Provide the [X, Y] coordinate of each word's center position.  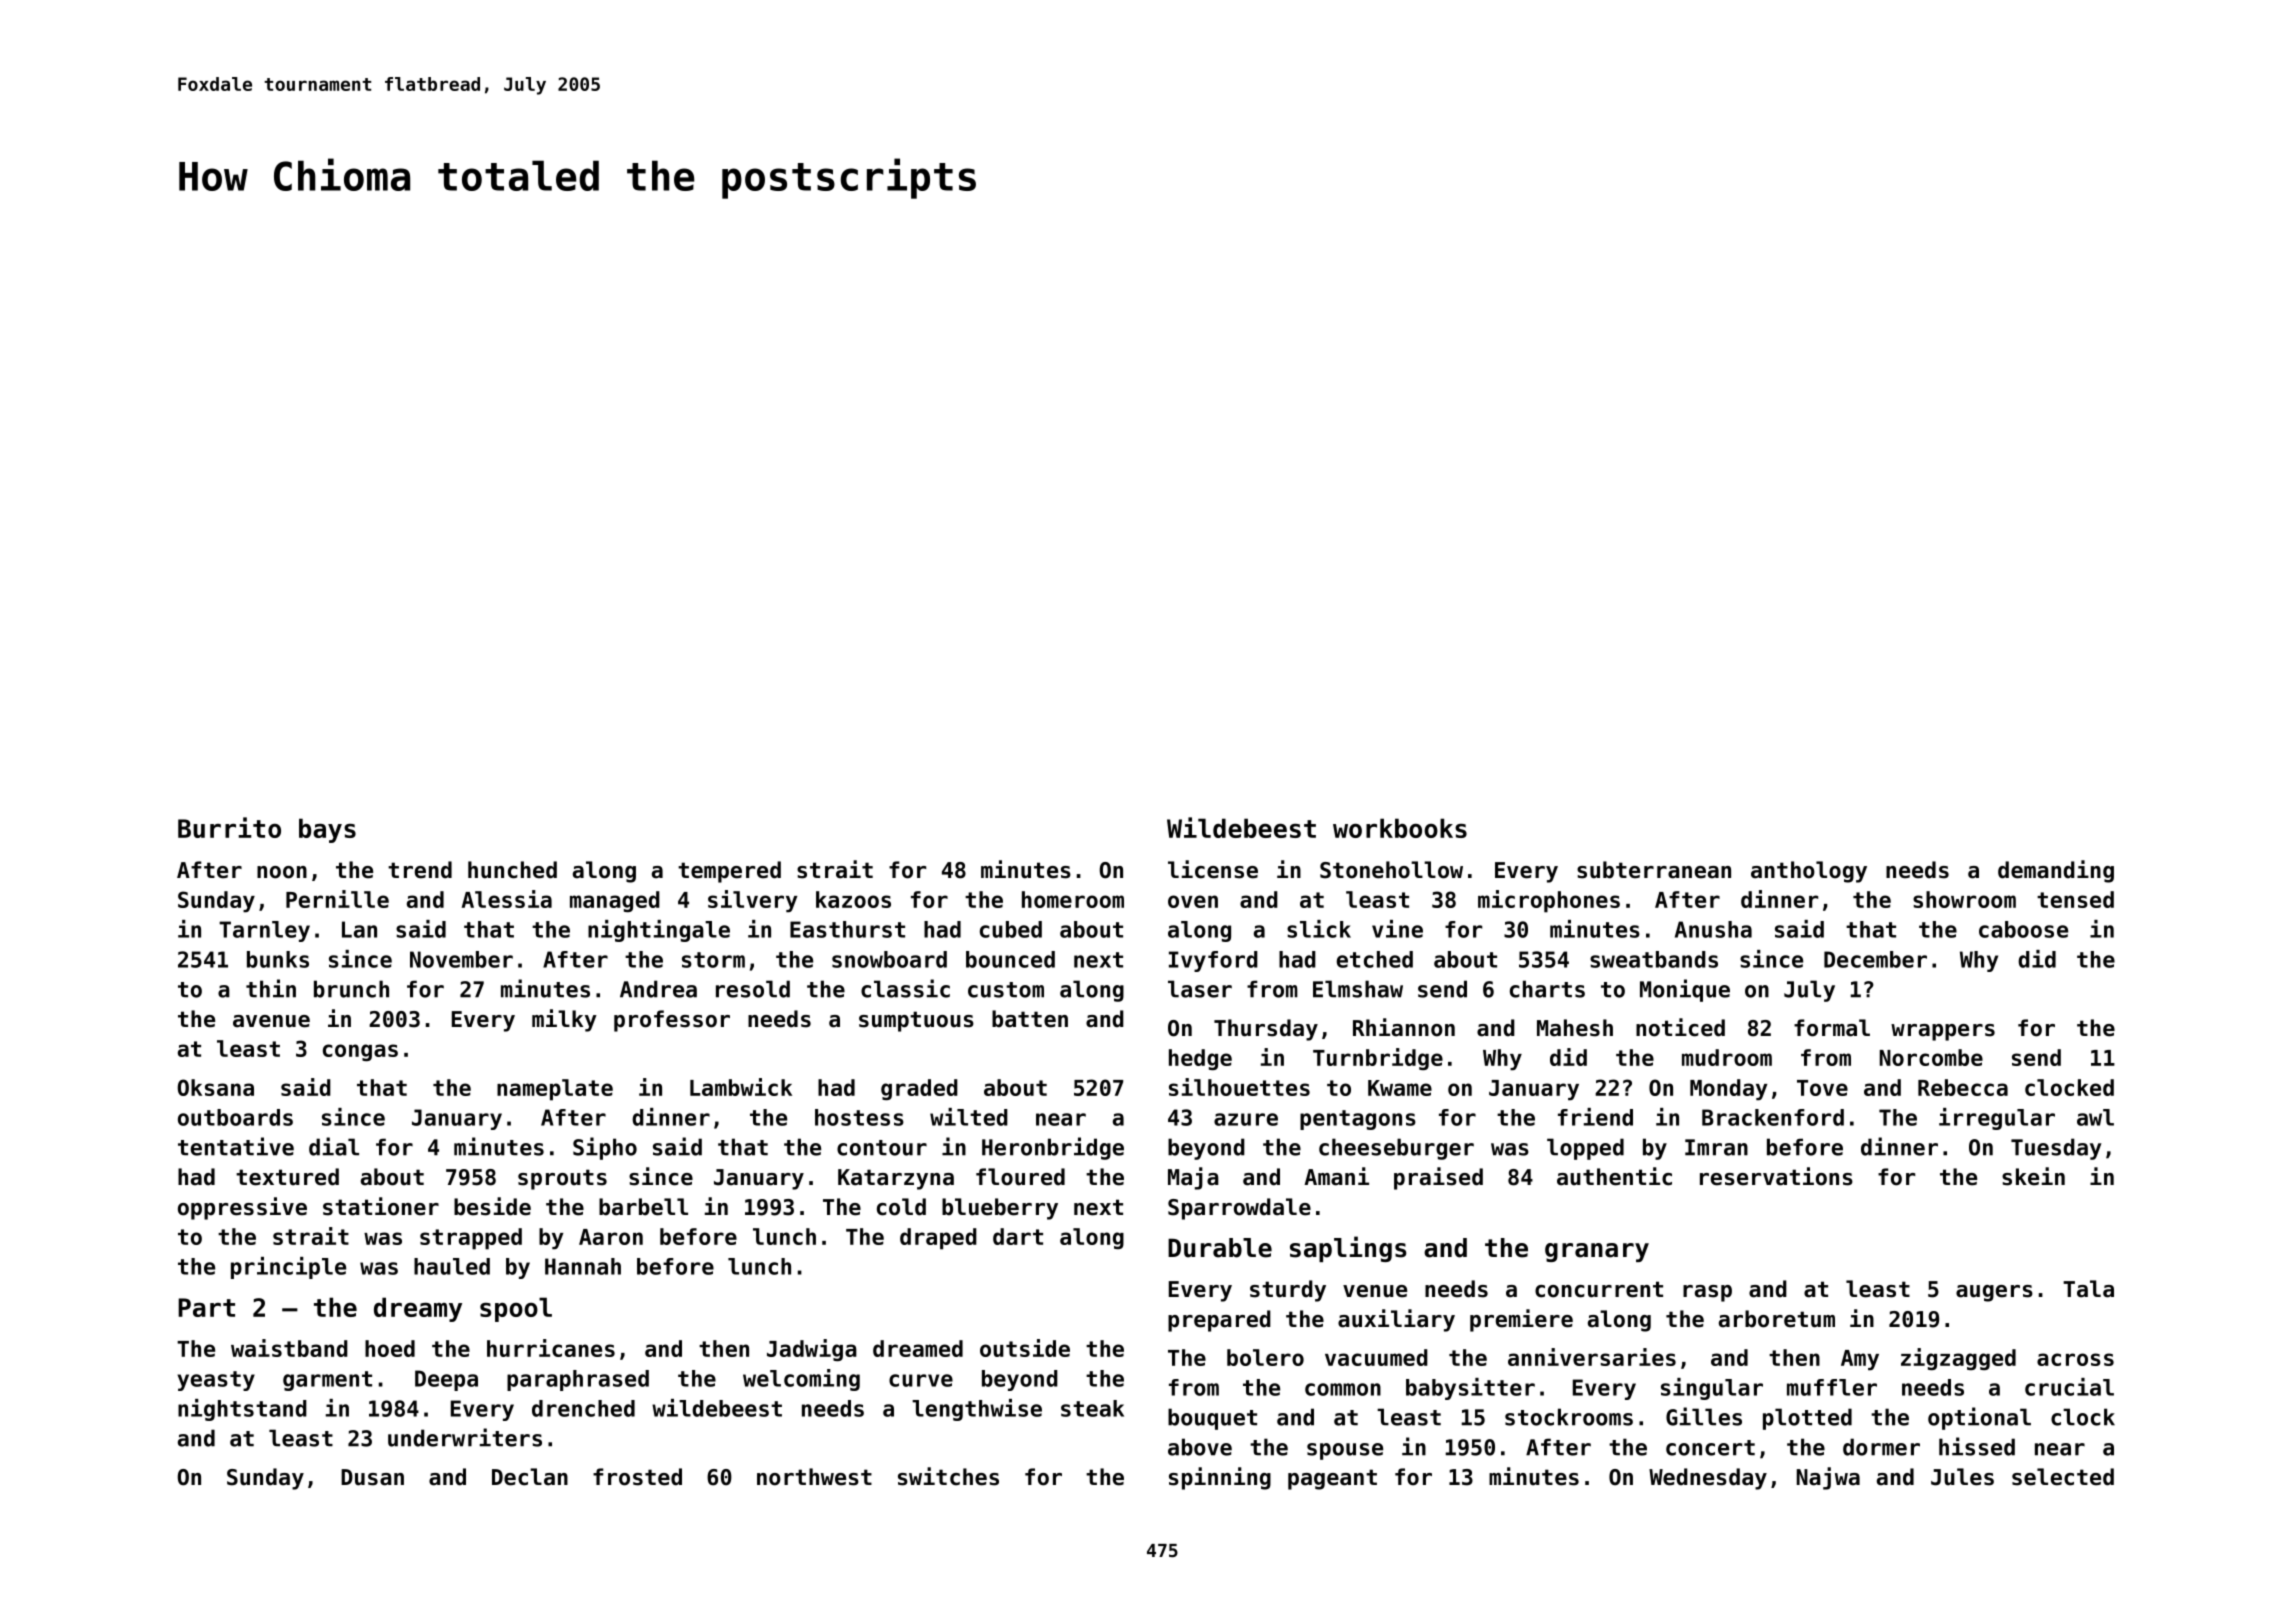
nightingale [659, 931]
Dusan [372, 1477]
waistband [289, 1348]
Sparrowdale [1239, 1209]
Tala [2088, 1289]
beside [492, 1206]
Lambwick [741, 1087]
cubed [1011, 929]
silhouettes [1239, 1087]
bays [327, 830]
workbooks [1400, 828]
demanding [2056, 871]
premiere [1521, 1320]
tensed [2075, 899]
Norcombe [1931, 1057]
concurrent [1599, 1289]
